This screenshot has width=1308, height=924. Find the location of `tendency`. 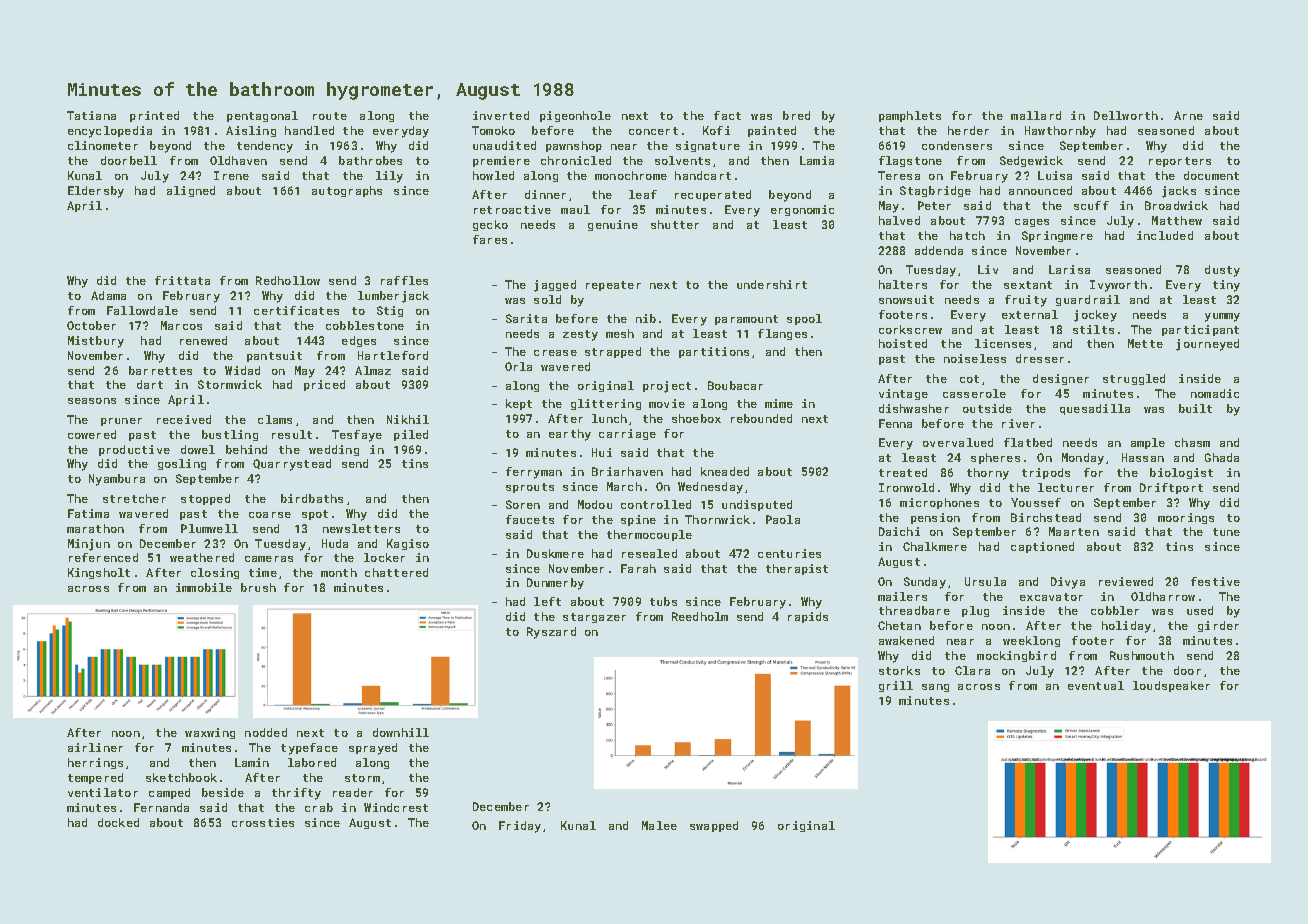

tendency is located at coordinates (265, 147).
